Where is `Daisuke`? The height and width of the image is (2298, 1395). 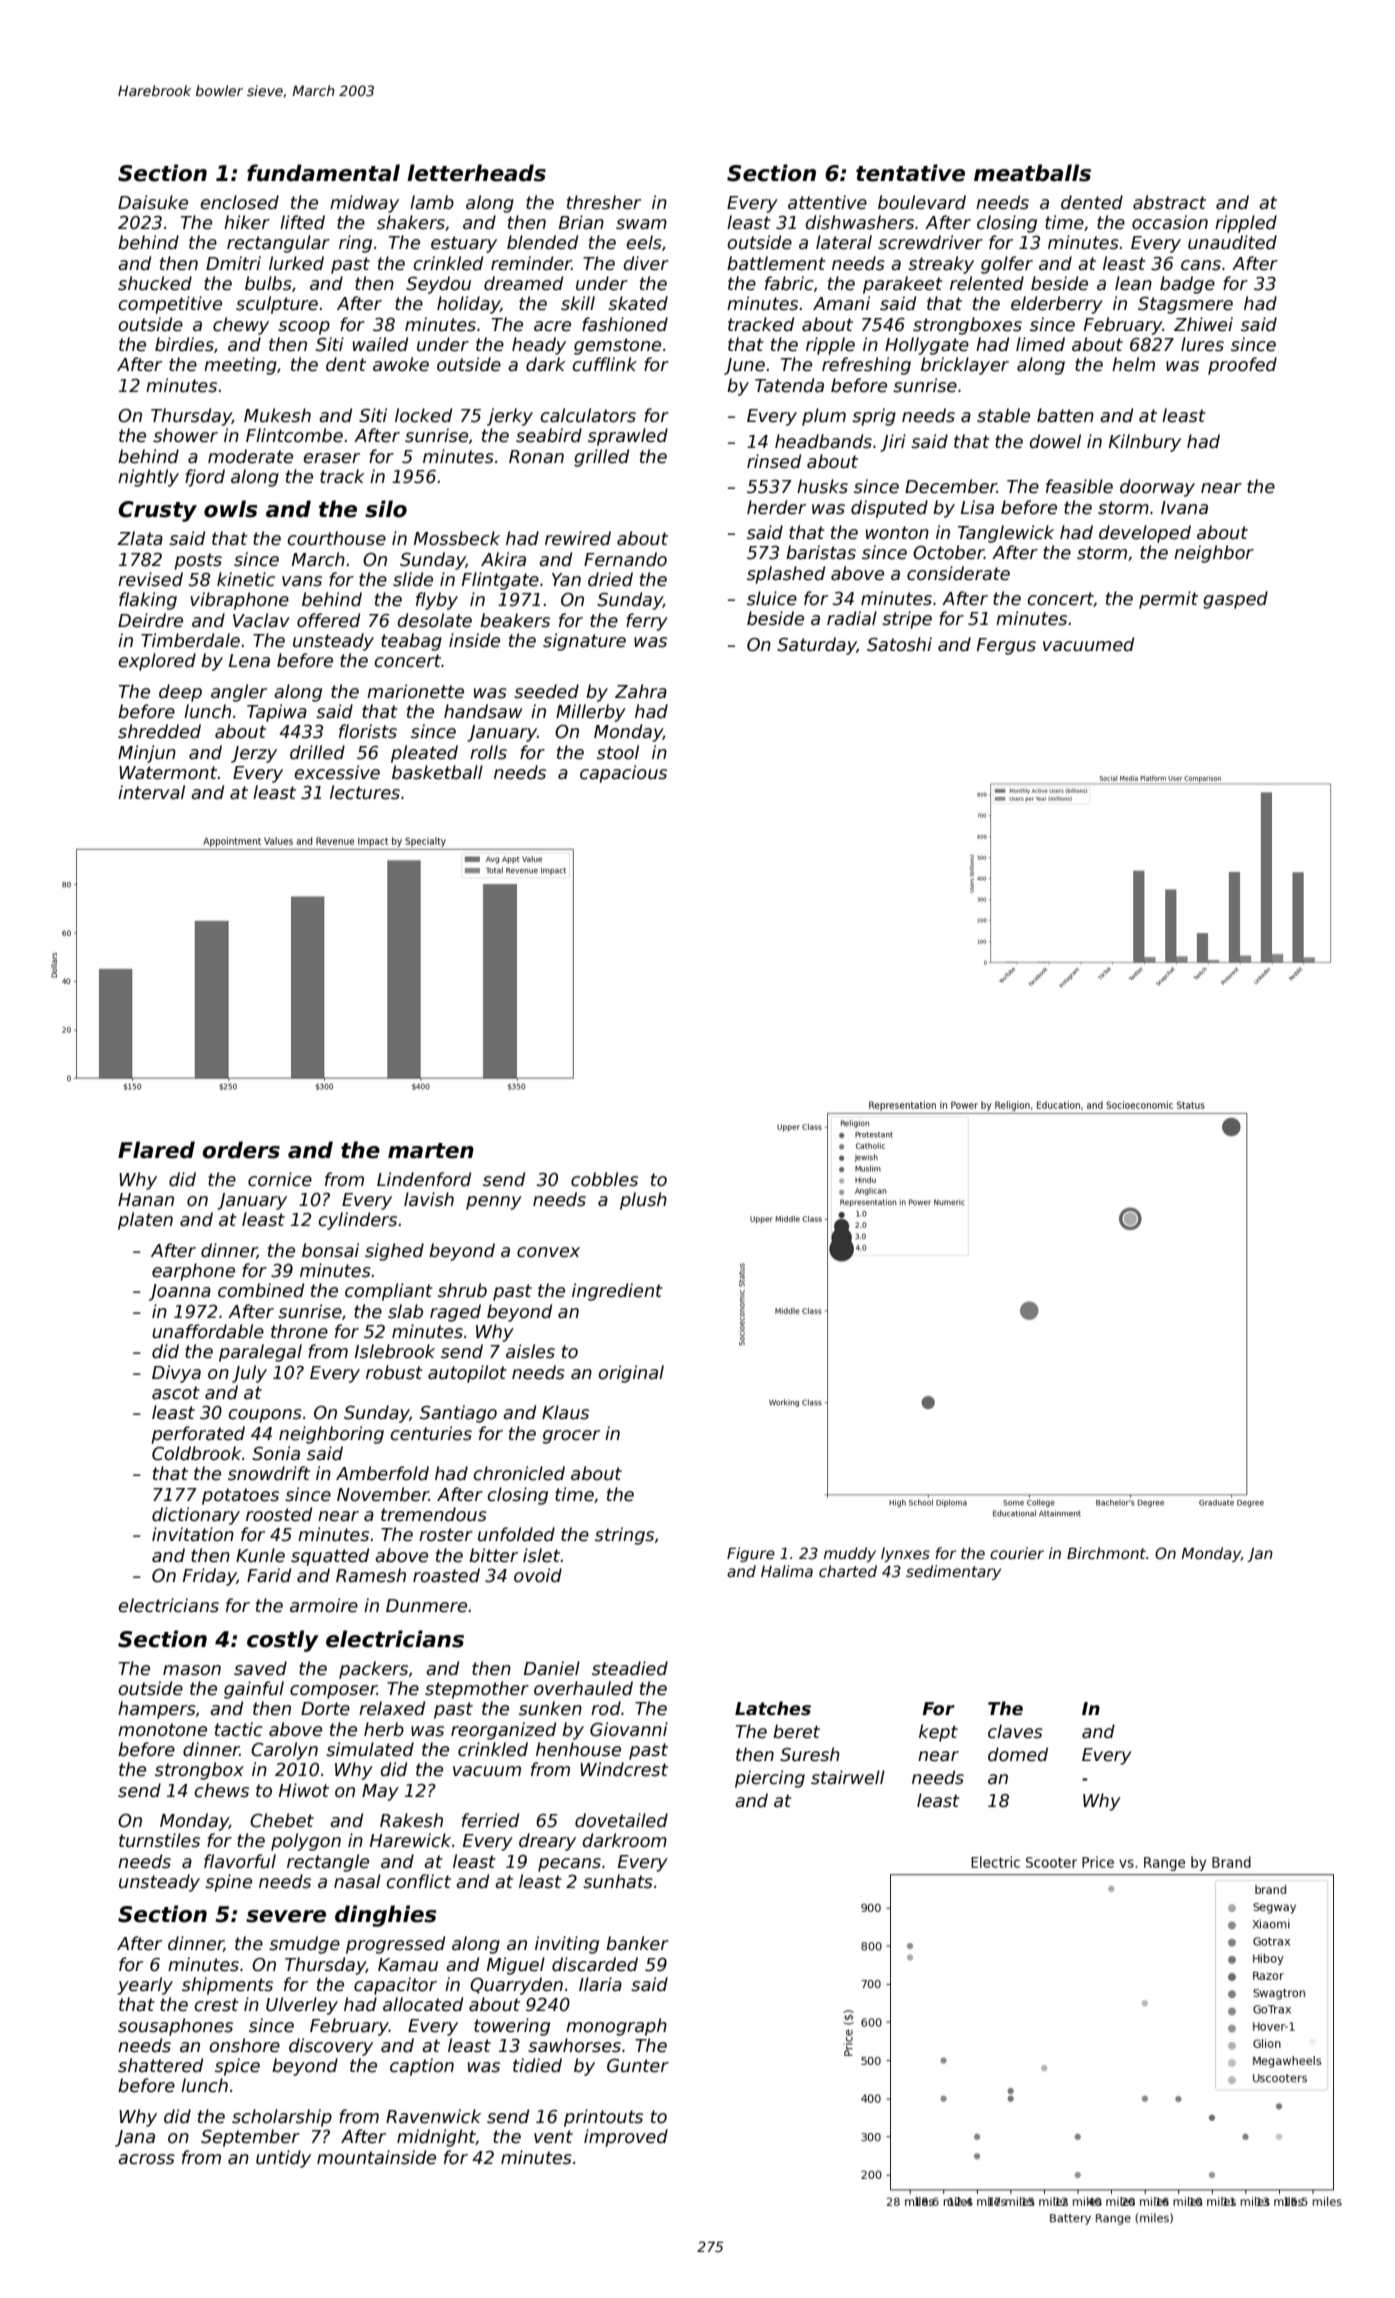
Daisuke is located at coordinates (153, 202).
